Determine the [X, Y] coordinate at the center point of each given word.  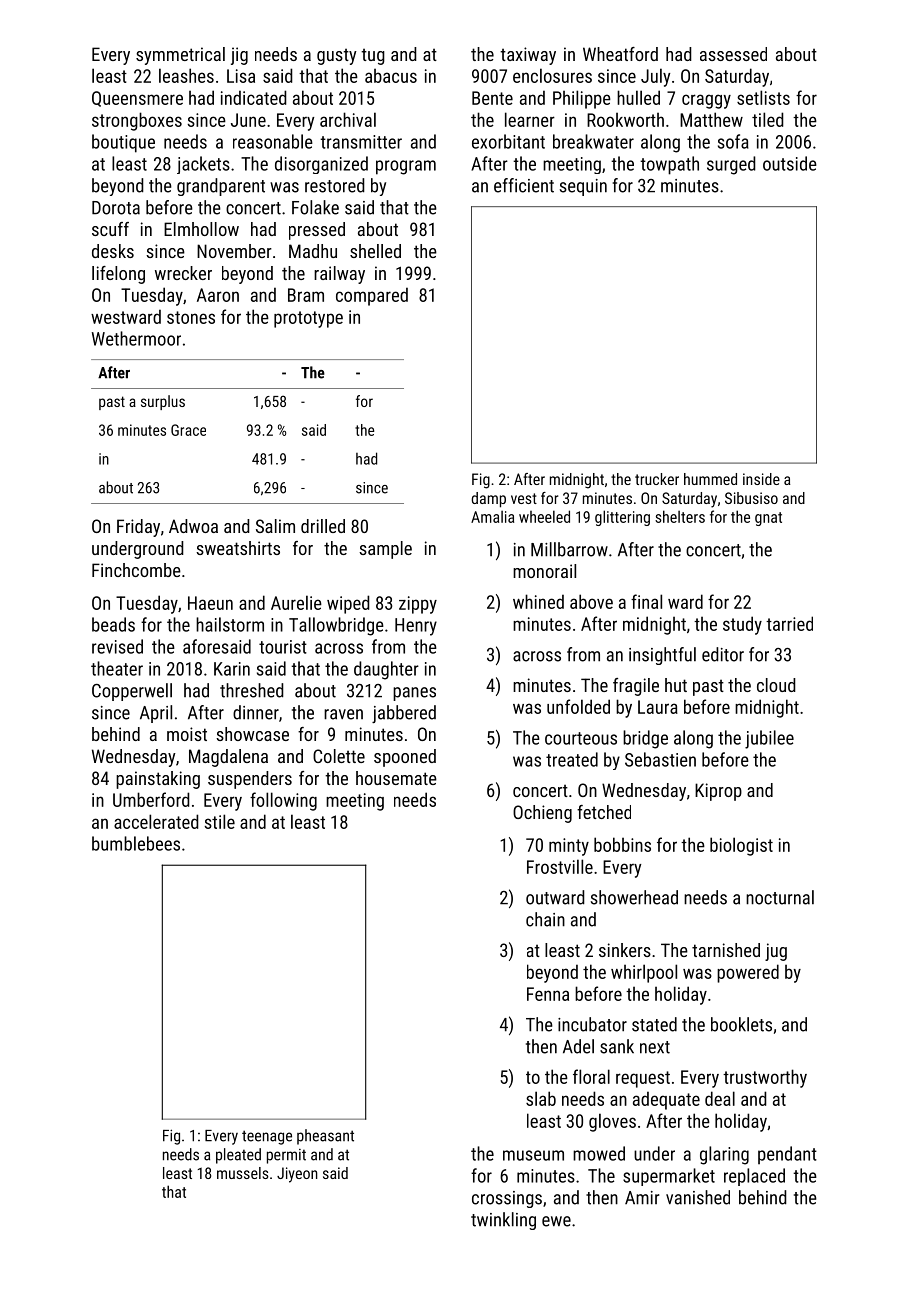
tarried [789, 623]
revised [117, 646]
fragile [636, 687]
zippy [418, 605]
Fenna [548, 994]
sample [385, 550]
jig [239, 56]
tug [373, 57]
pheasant [325, 1137]
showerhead [634, 897]
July [655, 77]
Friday [138, 528]
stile [220, 821]
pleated [238, 1156]
